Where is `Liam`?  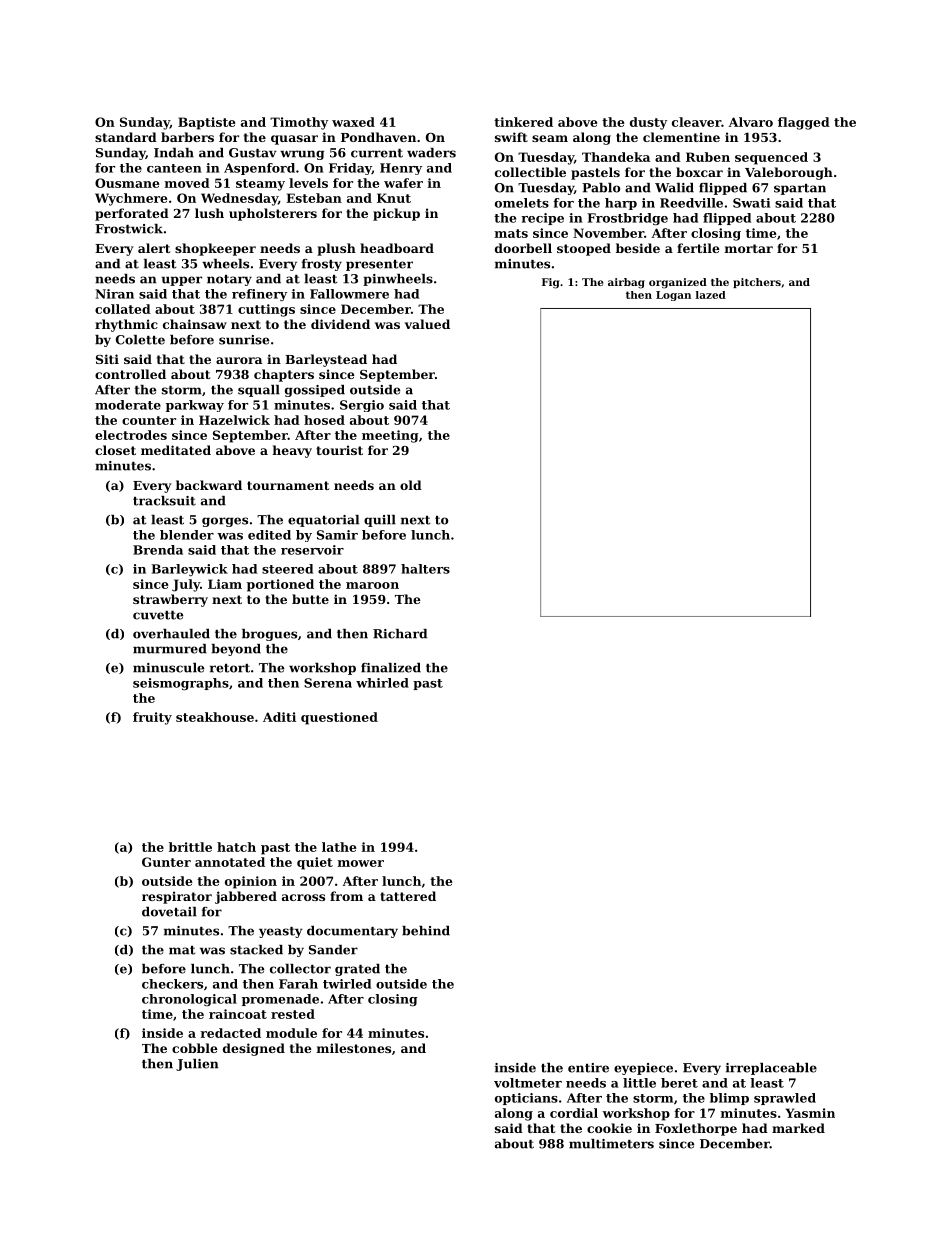 Liam is located at coordinates (225, 584).
